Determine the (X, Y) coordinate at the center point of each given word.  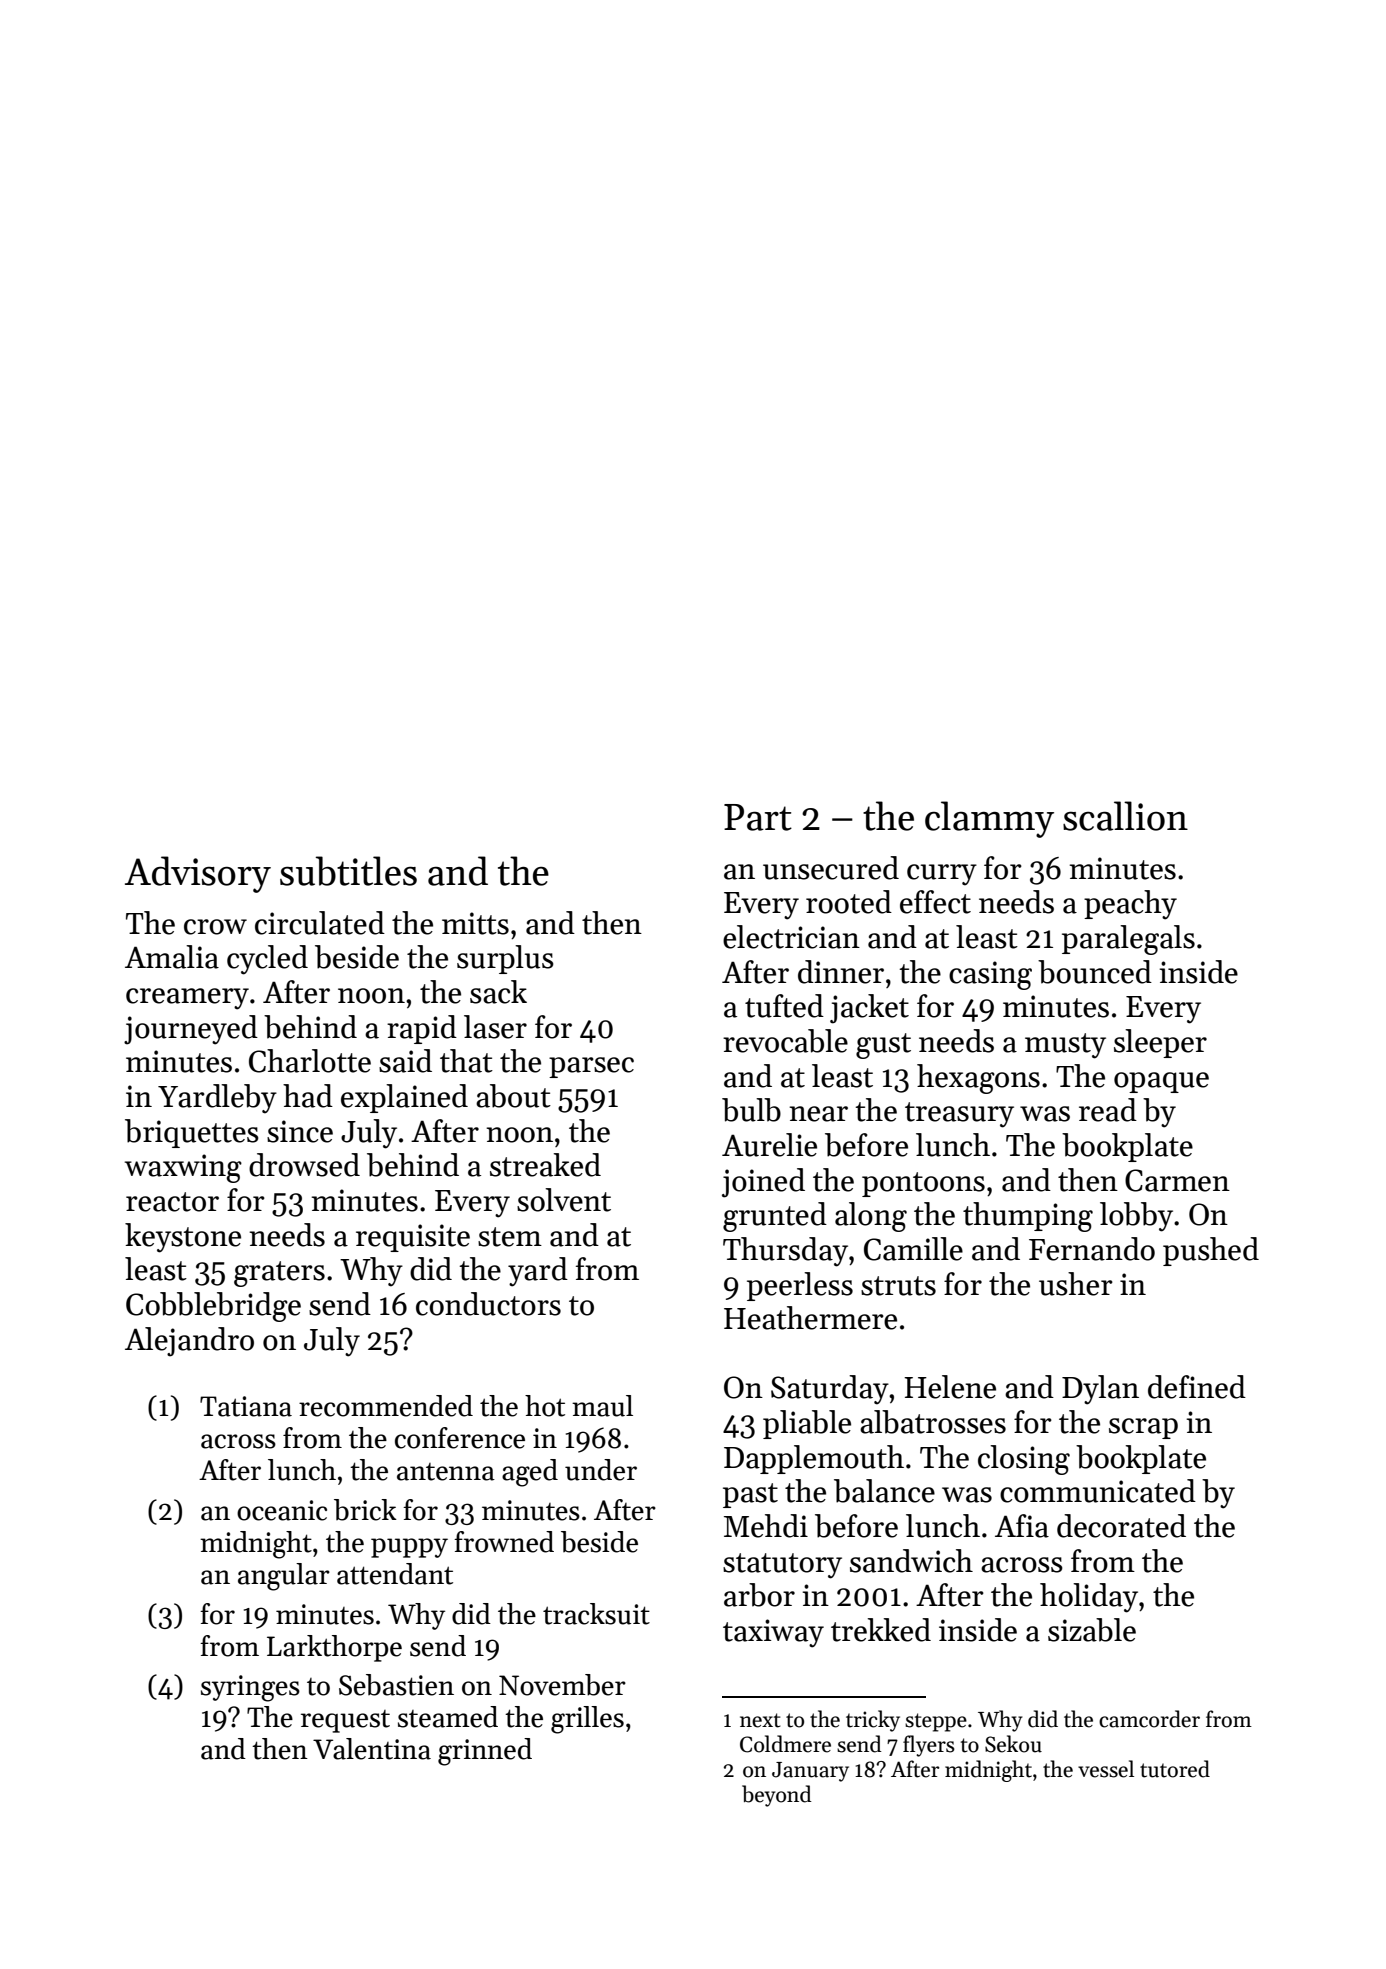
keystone (183, 1238)
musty (1065, 1046)
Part (758, 817)
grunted (775, 1217)
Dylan (1100, 1390)
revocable (785, 1041)
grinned (485, 1752)
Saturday (830, 1390)
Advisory (198, 874)
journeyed (191, 1030)
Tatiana (246, 1406)
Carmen (1177, 1180)
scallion (1125, 816)
